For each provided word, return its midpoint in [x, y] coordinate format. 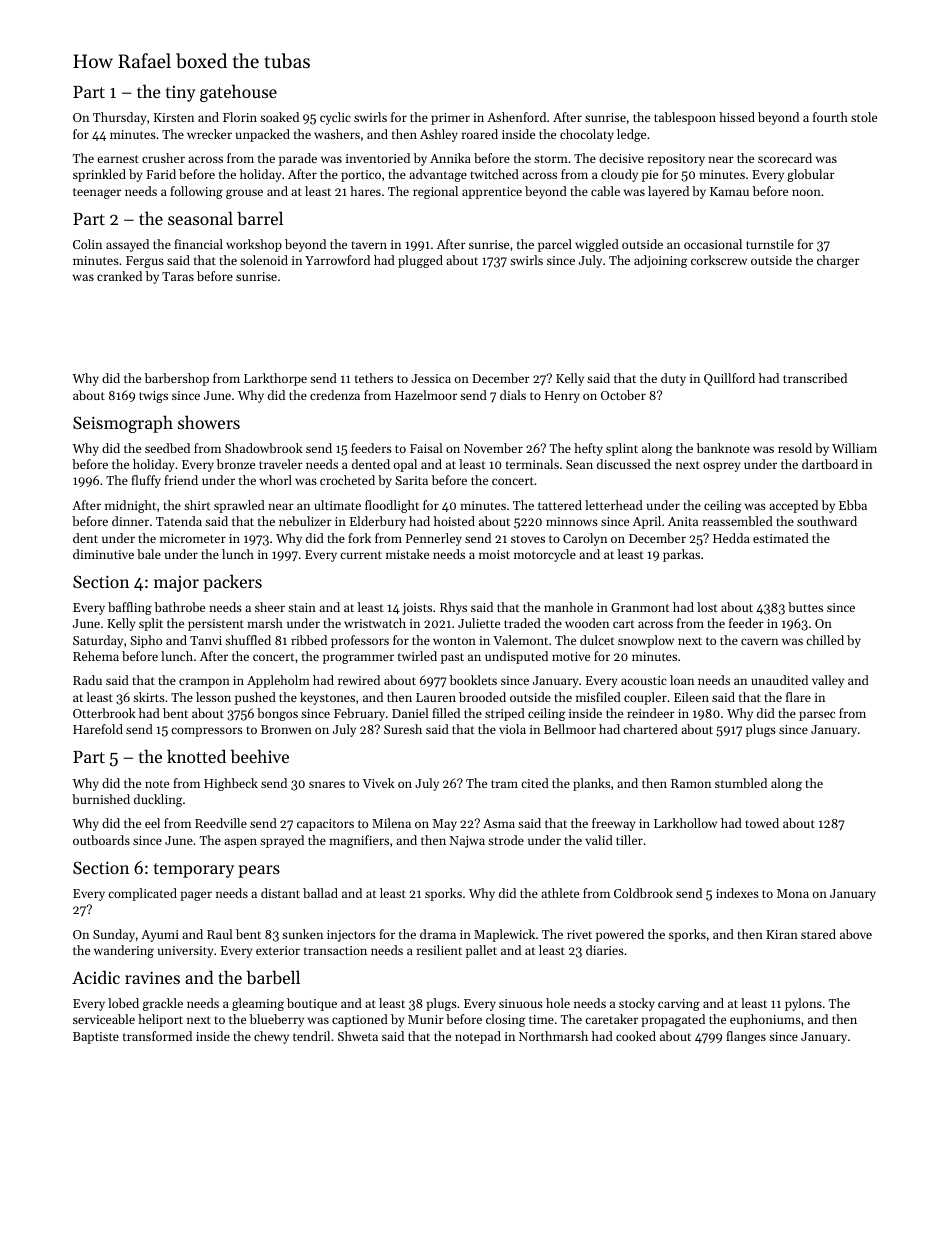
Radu [87, 680]
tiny [181, 94]
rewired [359, 680]
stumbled [741, 783]
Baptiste [96, 1038]
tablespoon [685, 118]
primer [450, 119]
